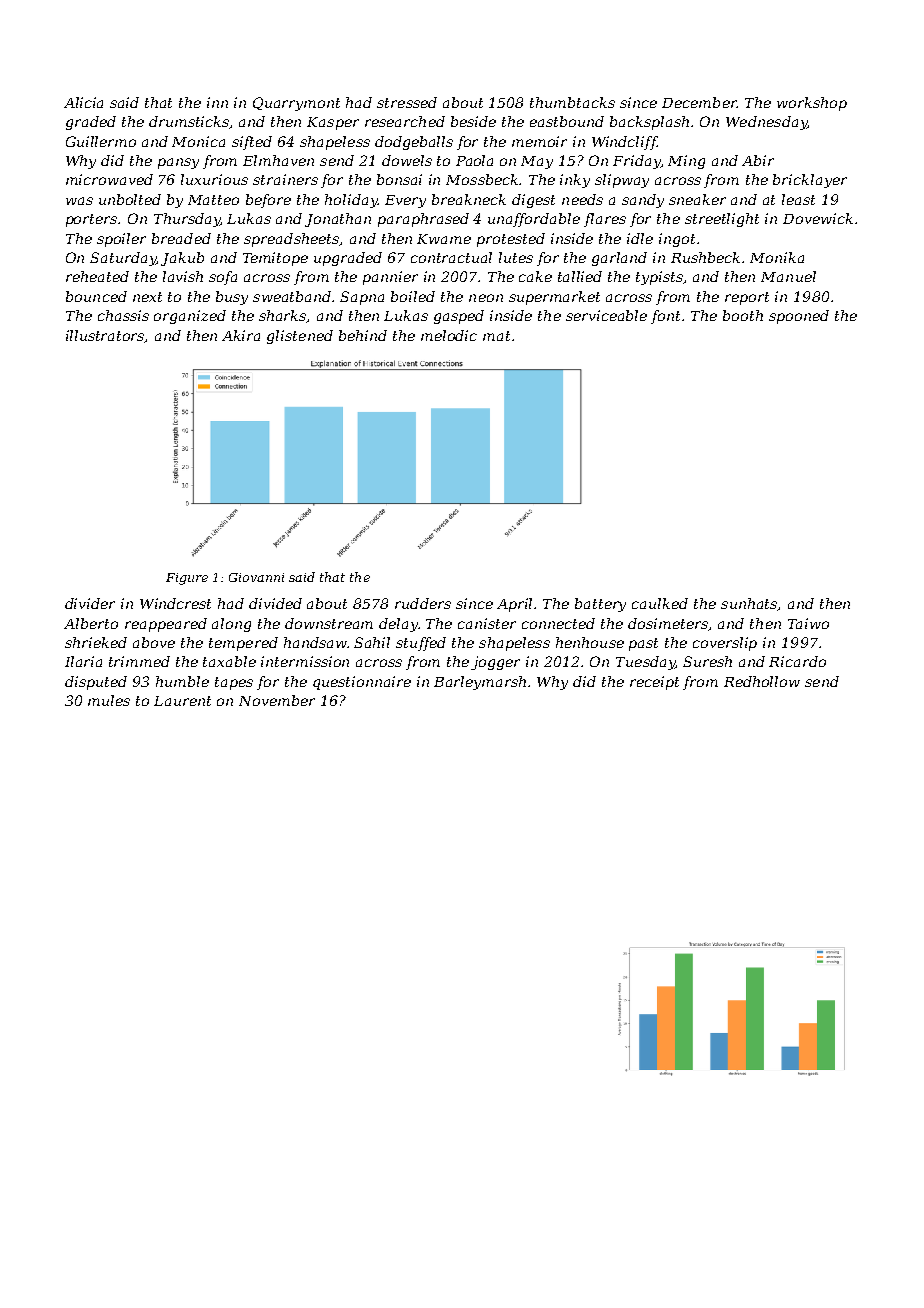 Image resolution: width=924 pixels, height=1308 pixels. Describe the element at coordinates (305, 661) in the screenshot. I see `intermission` at that location.
